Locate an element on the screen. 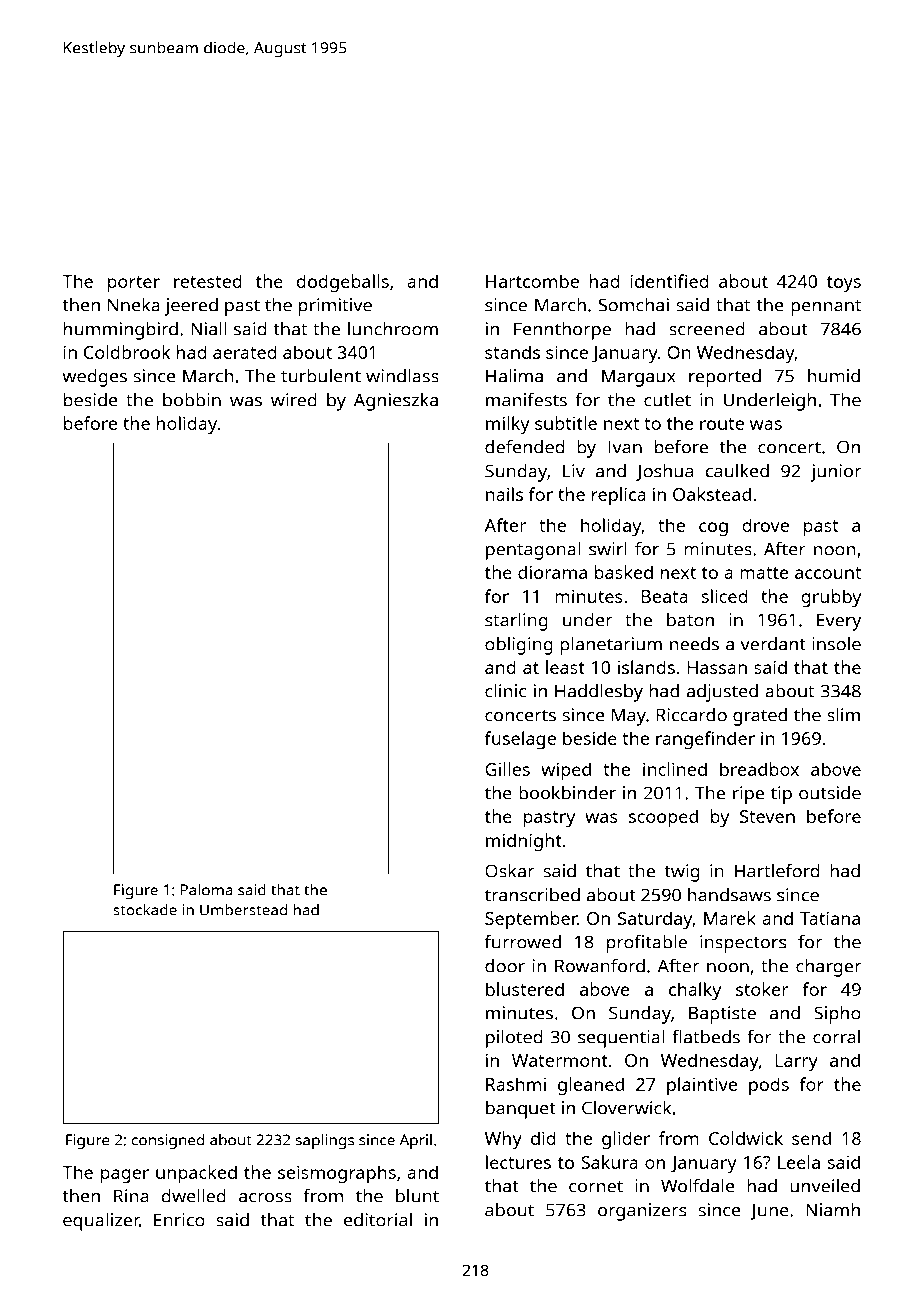  clinic is located at coordinates (506, 690).
